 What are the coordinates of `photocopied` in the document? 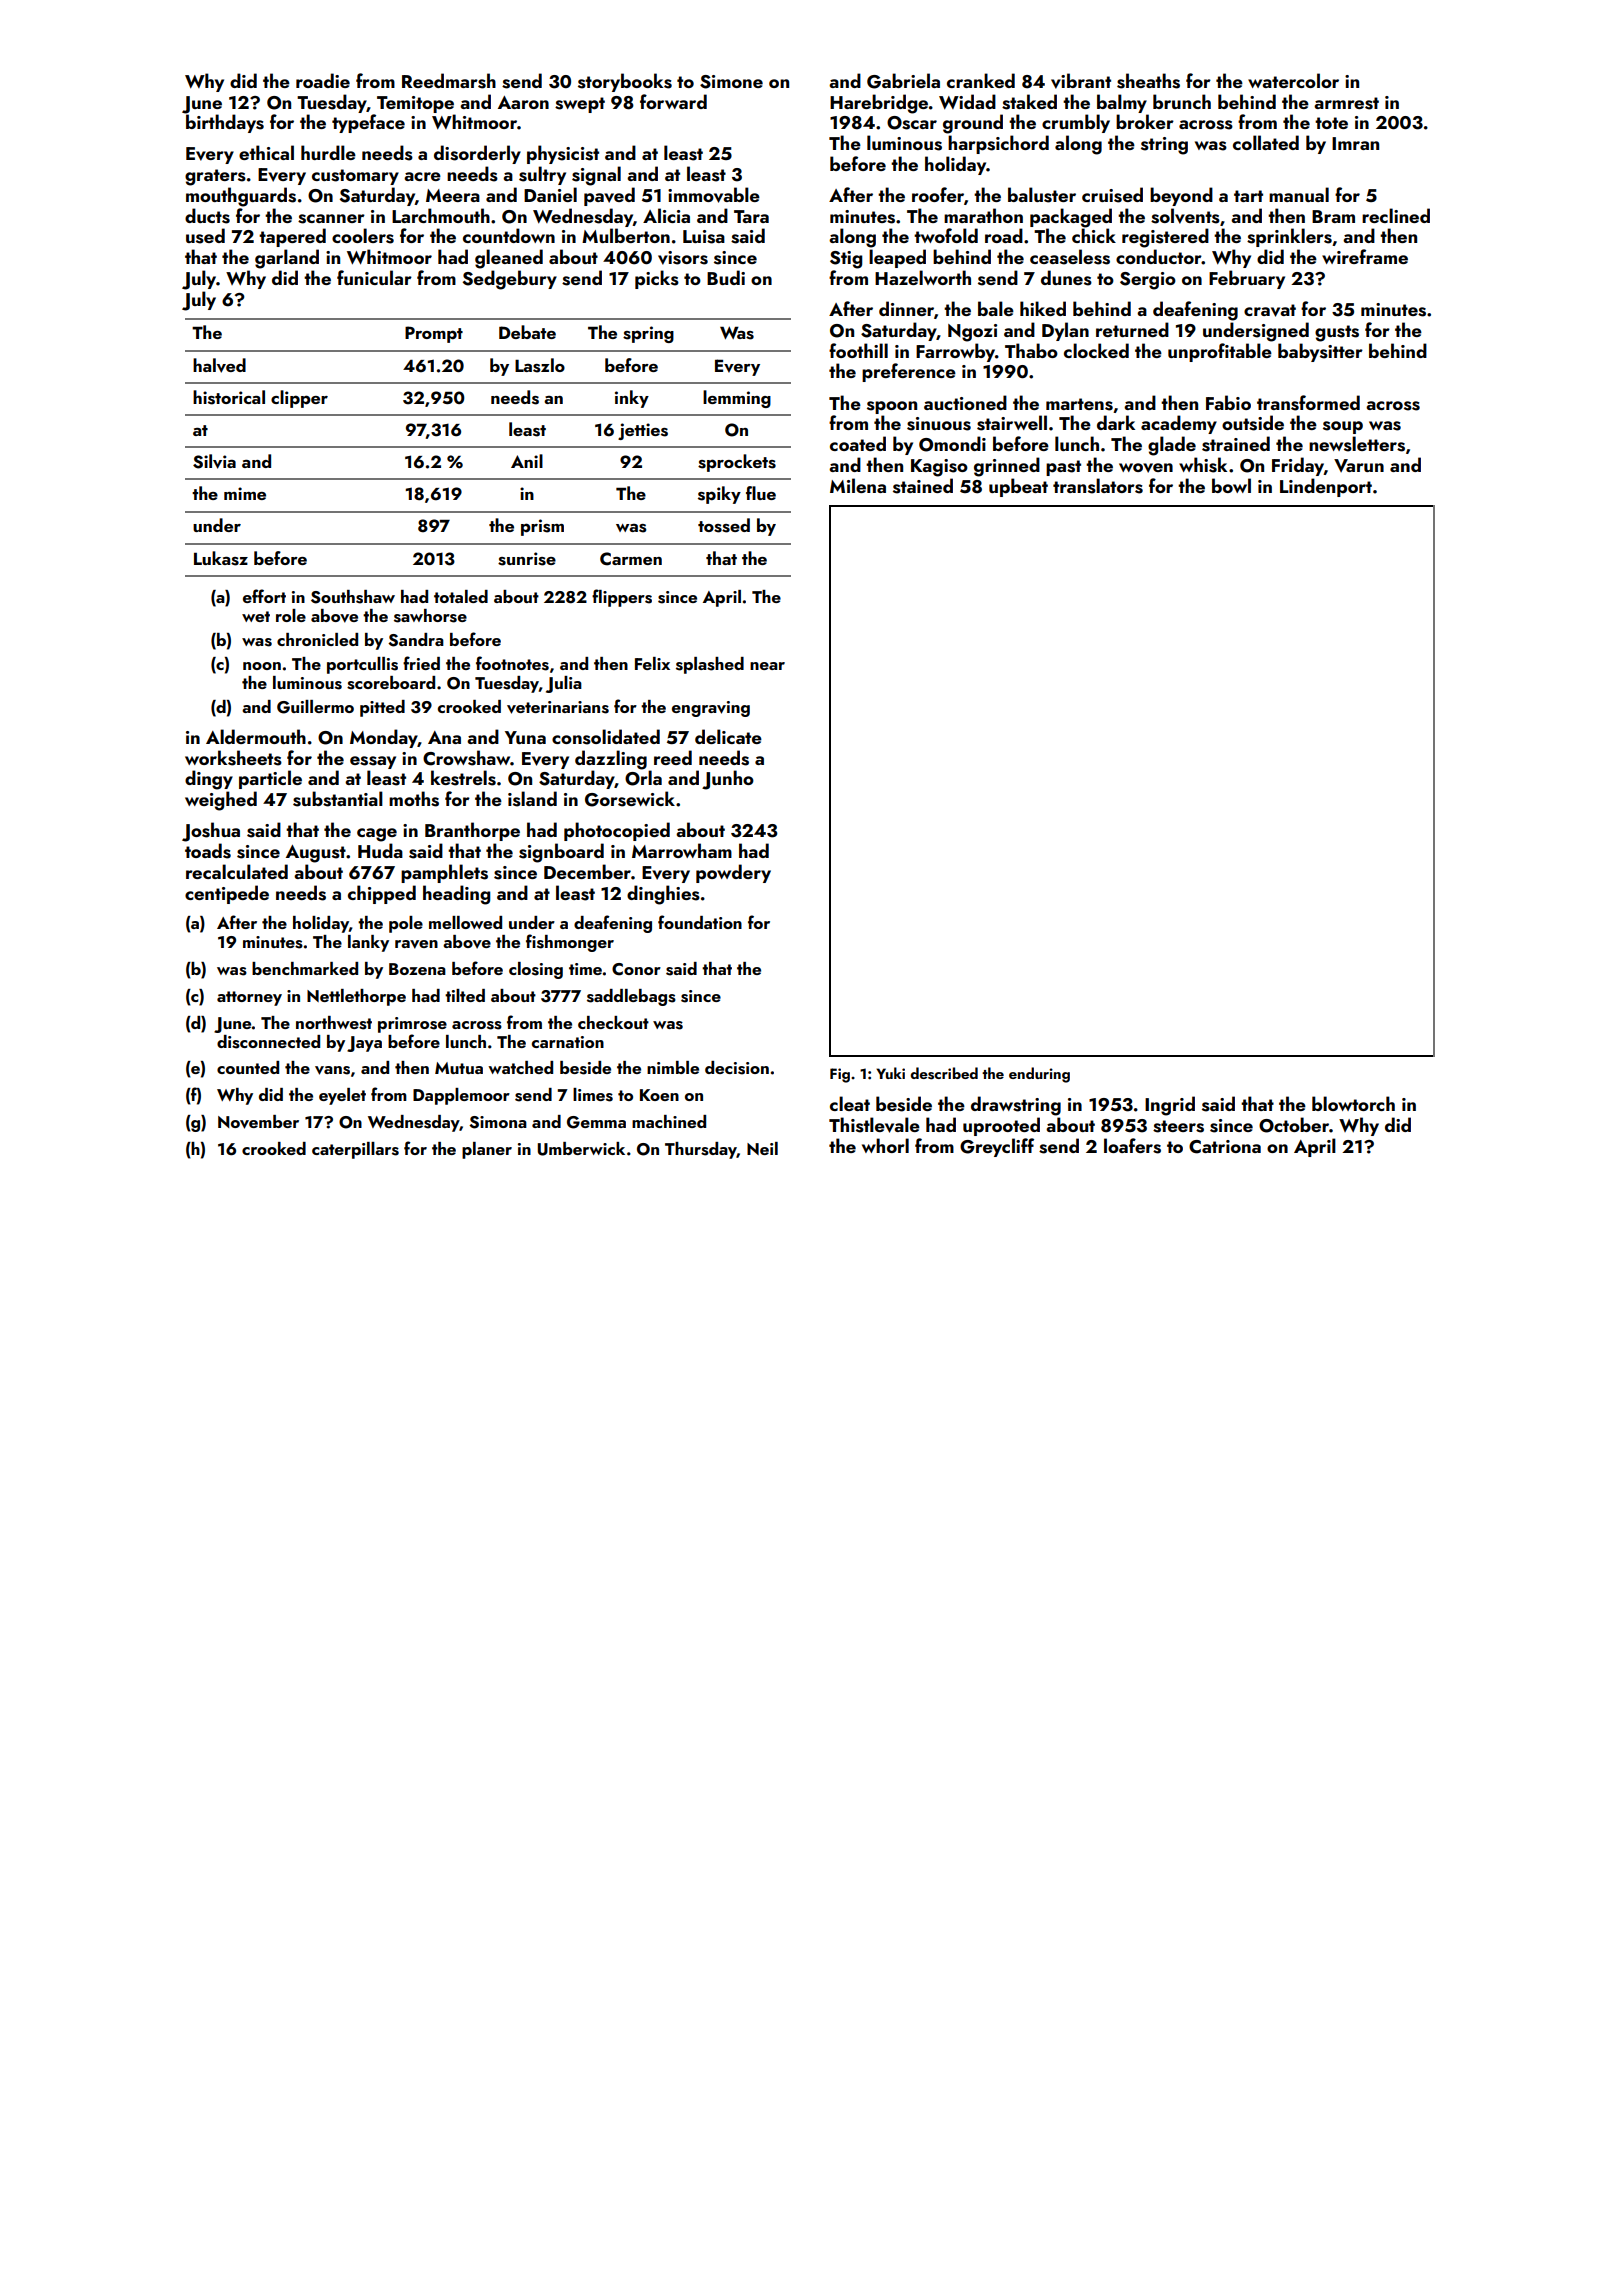 It's located at (617, 831).
